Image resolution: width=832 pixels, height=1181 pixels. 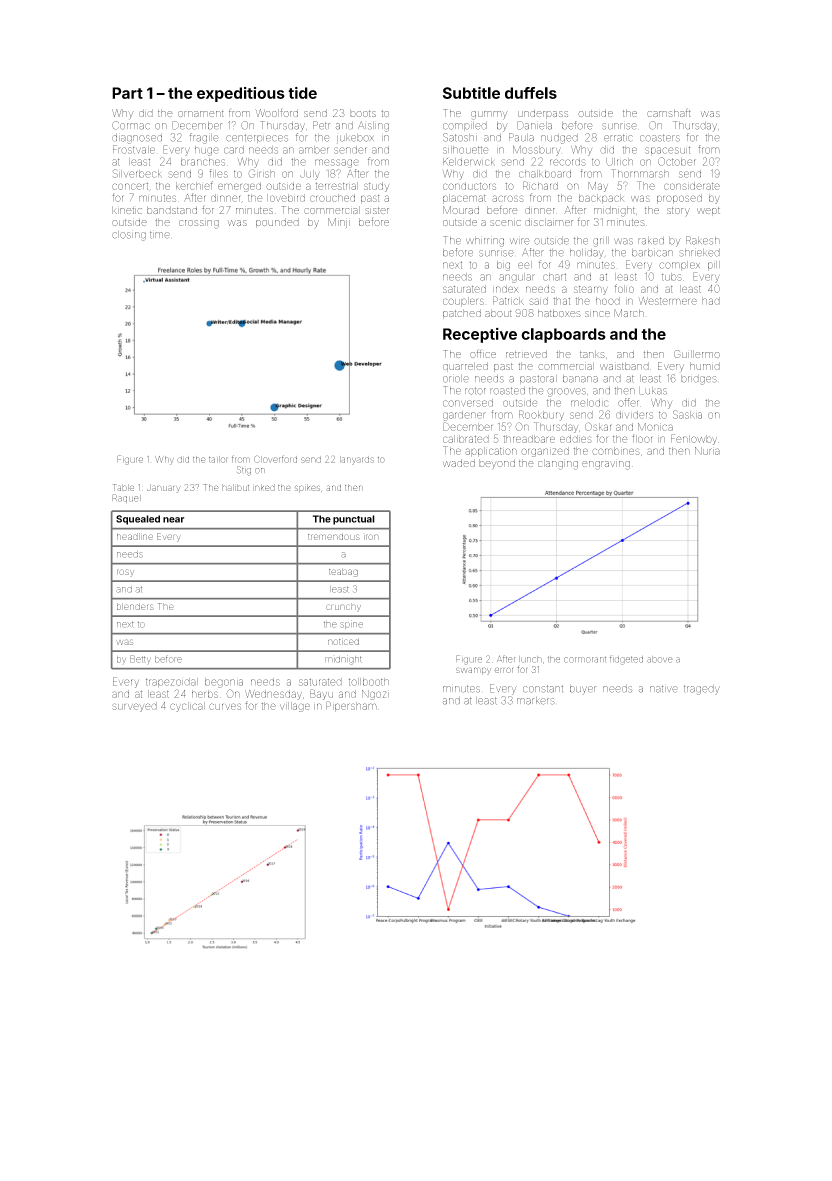 I want to click on Silverbeck, so click(x=137, y=173).
